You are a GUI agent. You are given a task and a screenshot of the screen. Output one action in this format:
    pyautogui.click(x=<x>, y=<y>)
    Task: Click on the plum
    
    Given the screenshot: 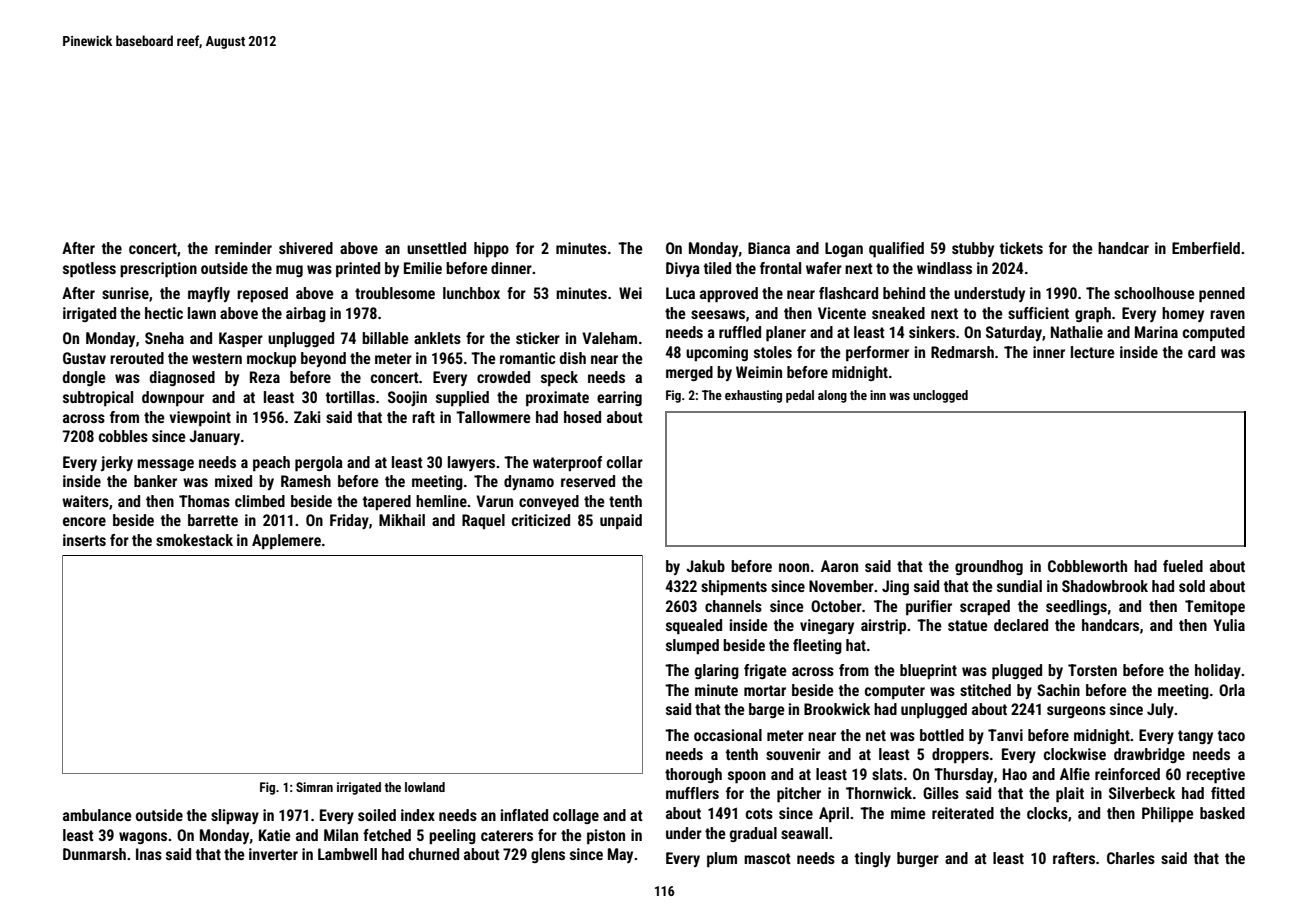 What is the action you would take?
    pyautogui.click(x=722, y=860)
